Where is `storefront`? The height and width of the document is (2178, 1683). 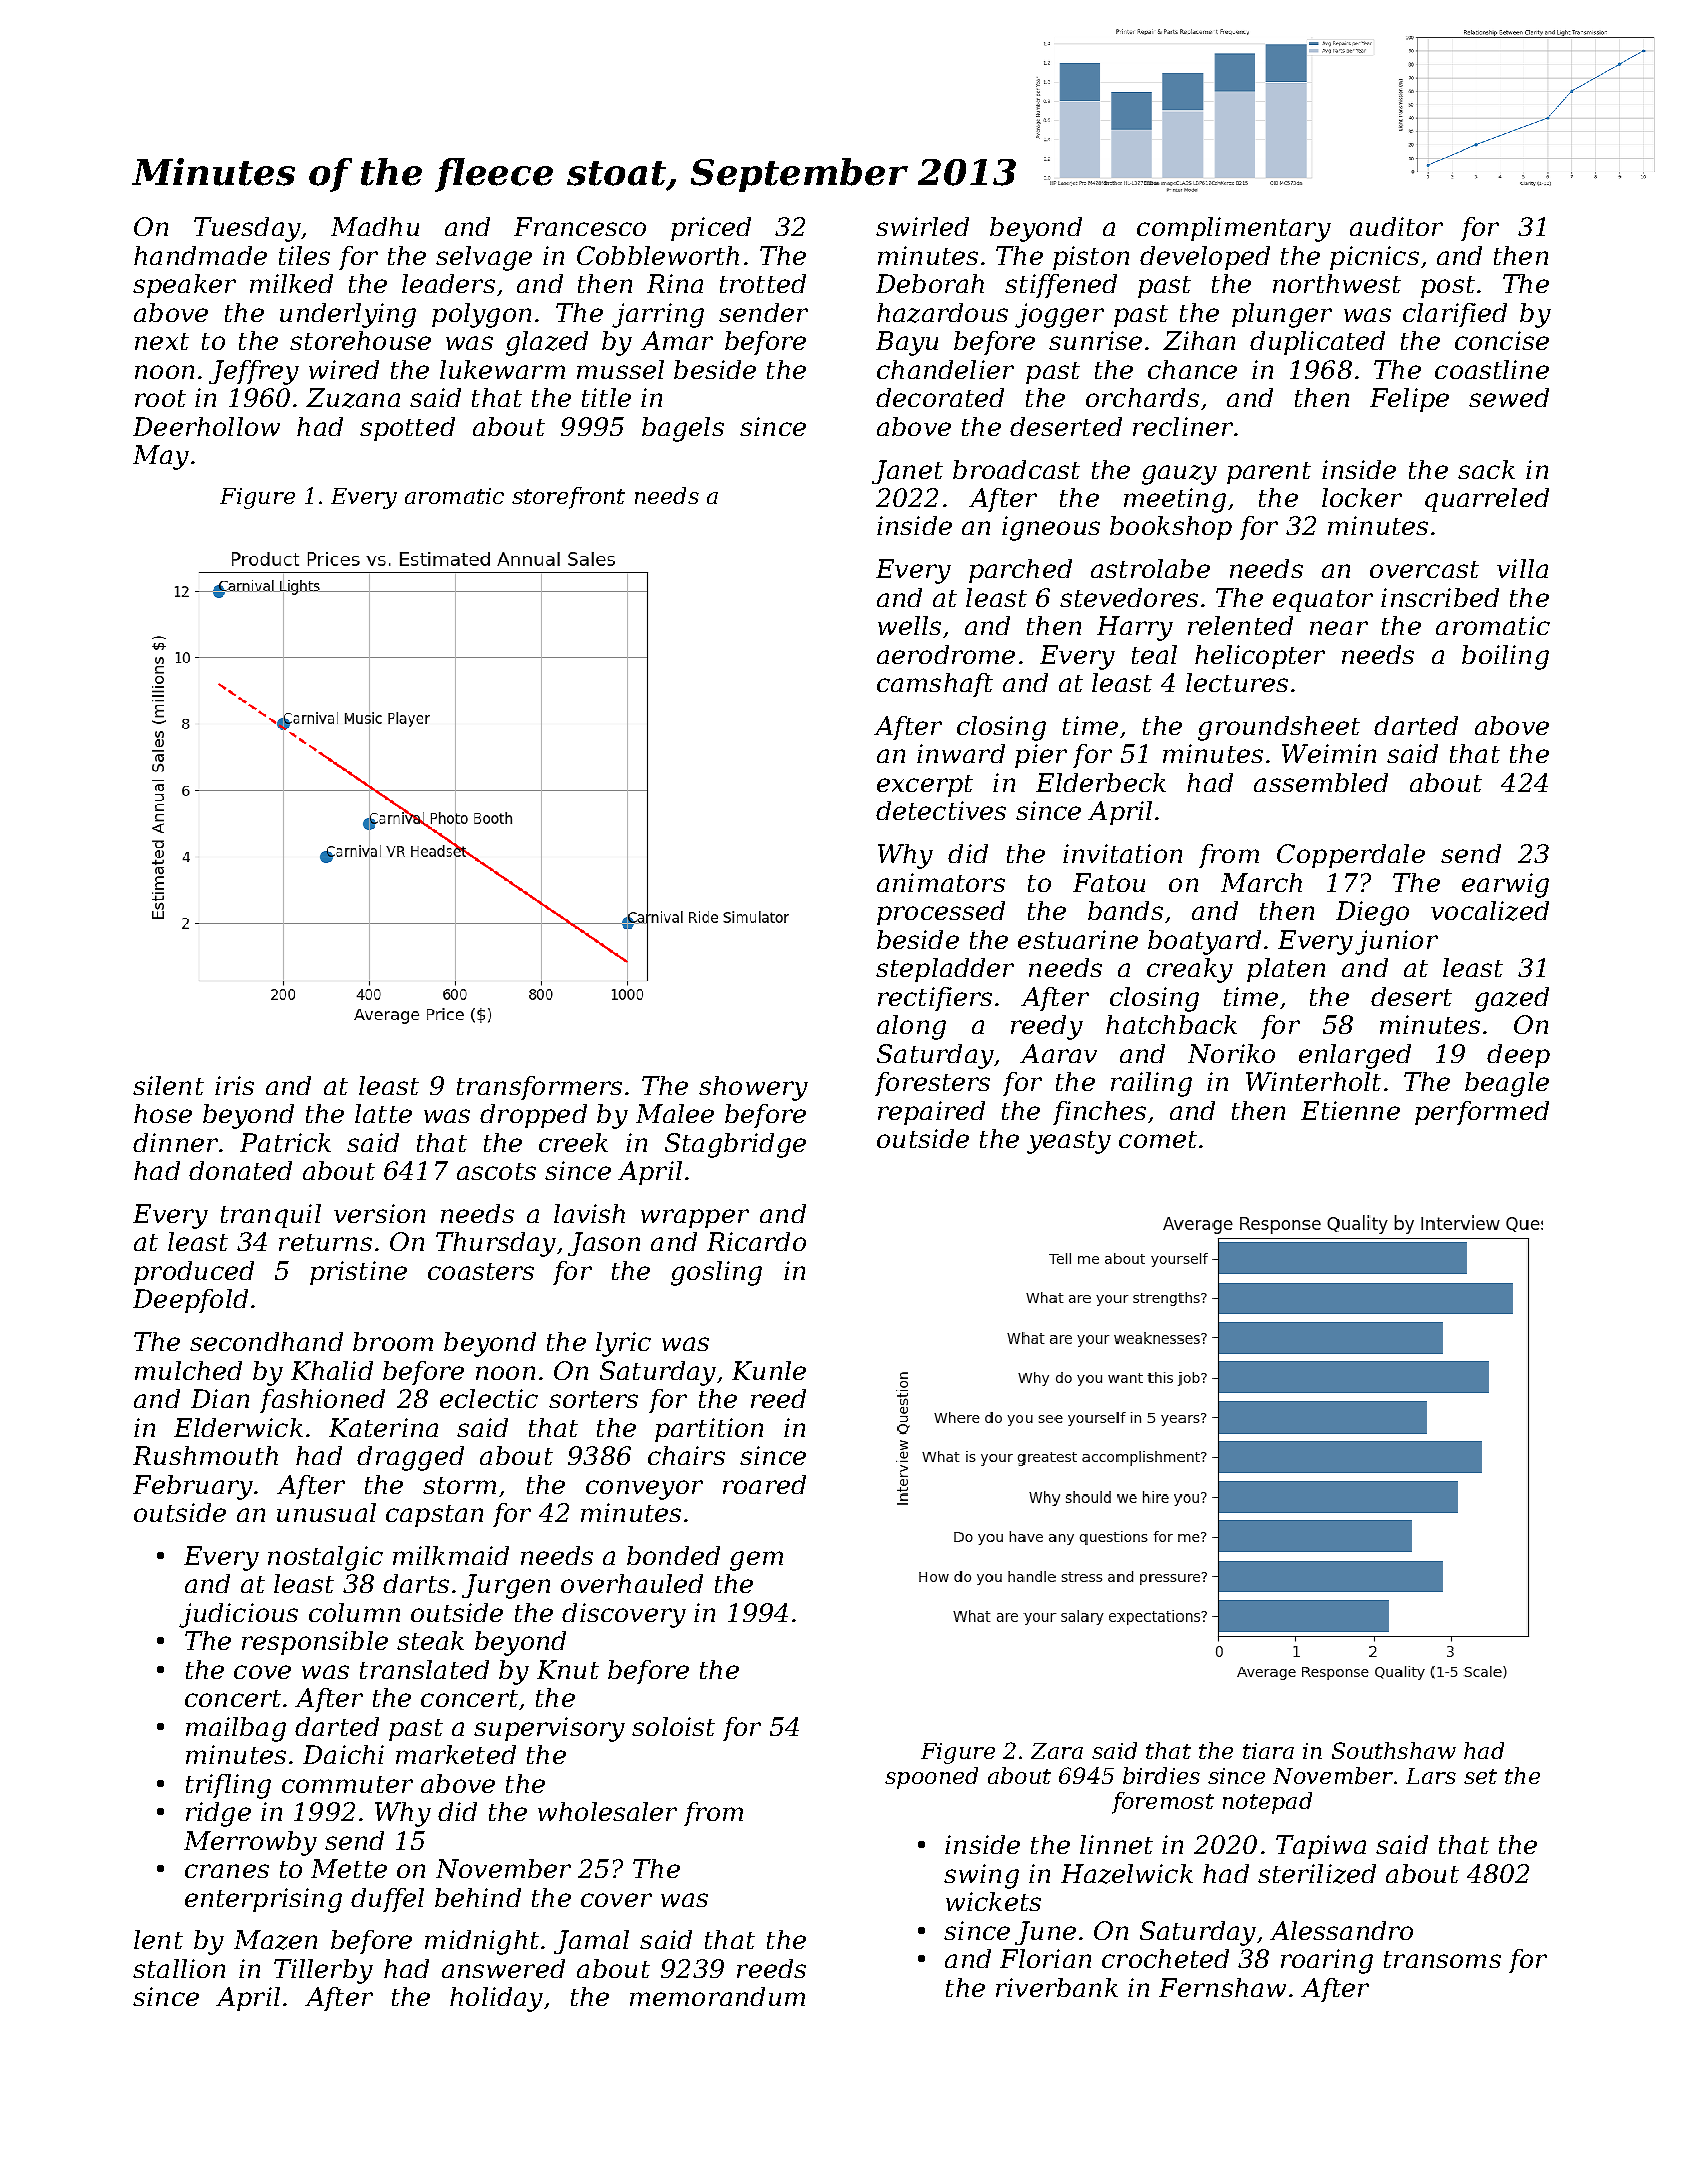
storefront is located at coordinates (568, 498).
